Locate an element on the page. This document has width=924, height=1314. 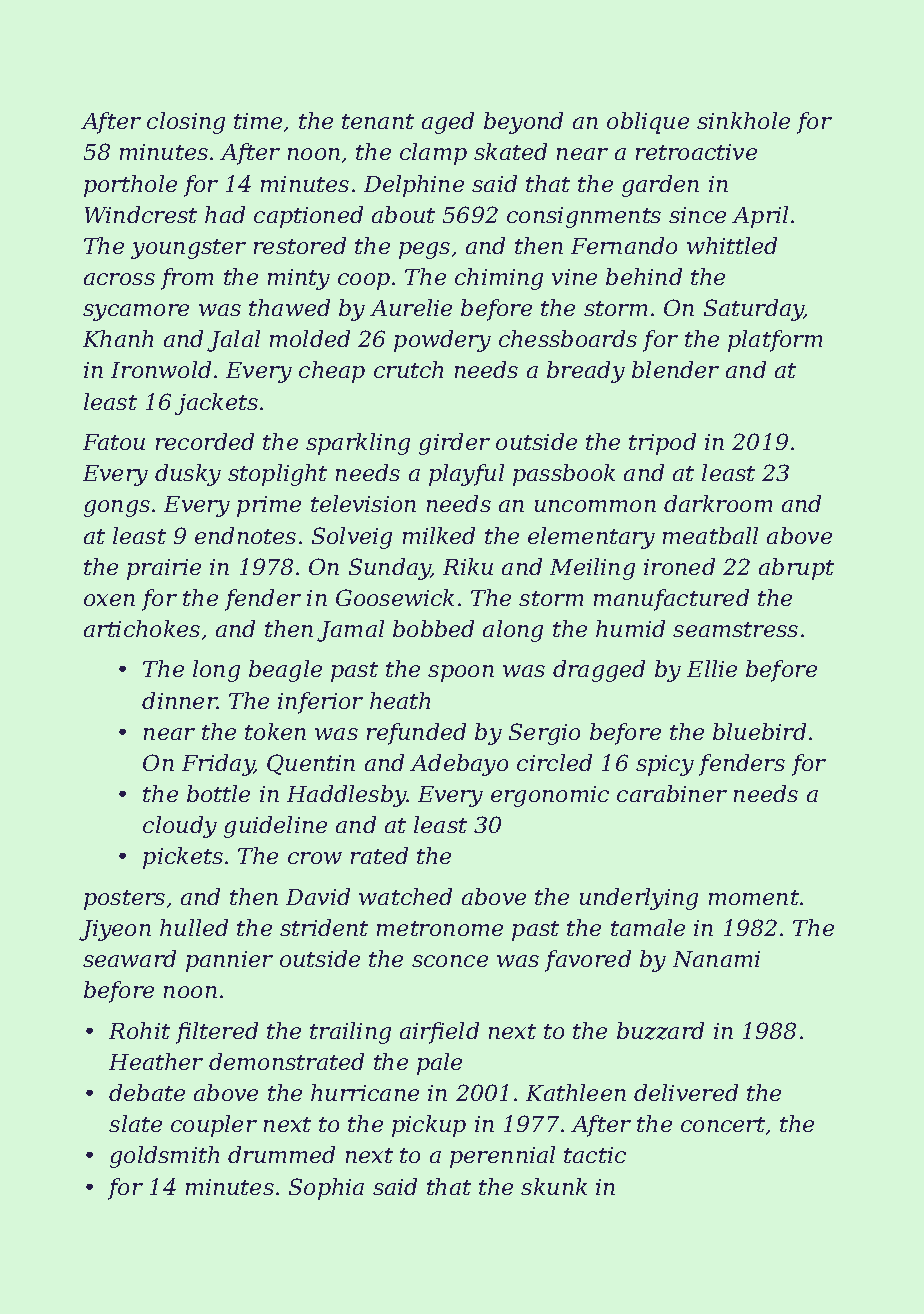
spoon is located at coordinates (461, 673).
